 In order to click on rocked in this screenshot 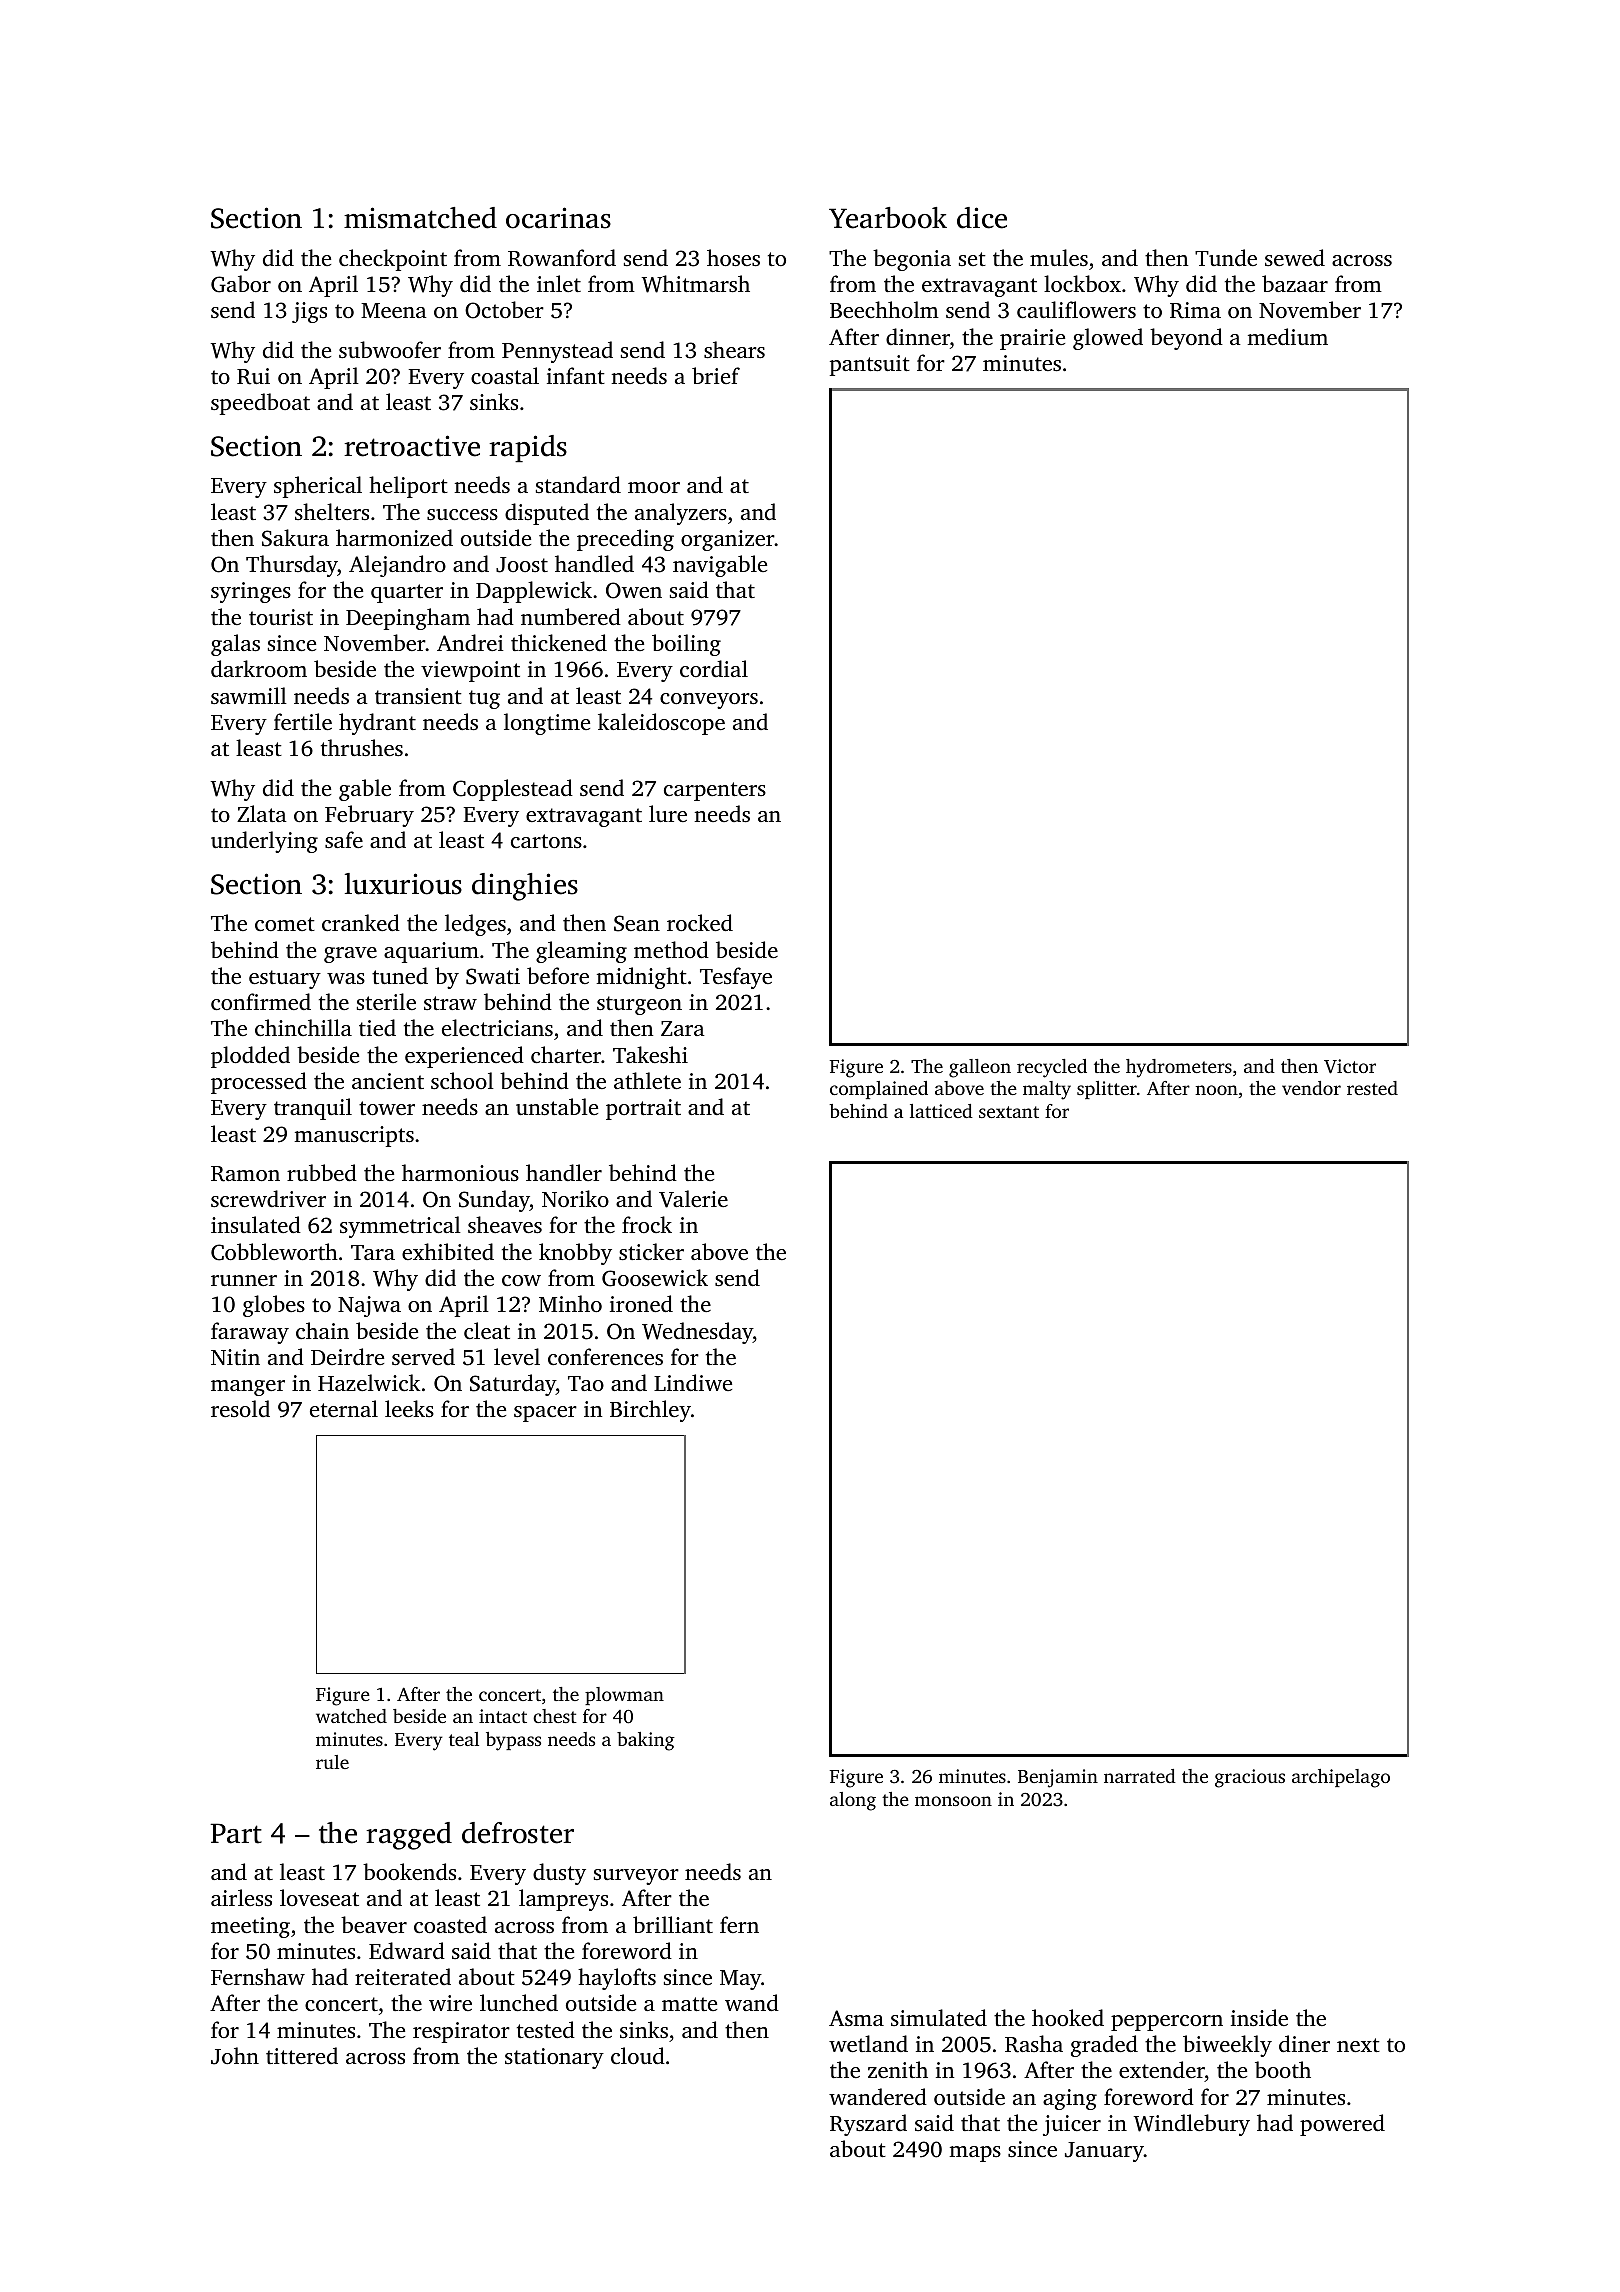, I will do `click(700, 922)`.
